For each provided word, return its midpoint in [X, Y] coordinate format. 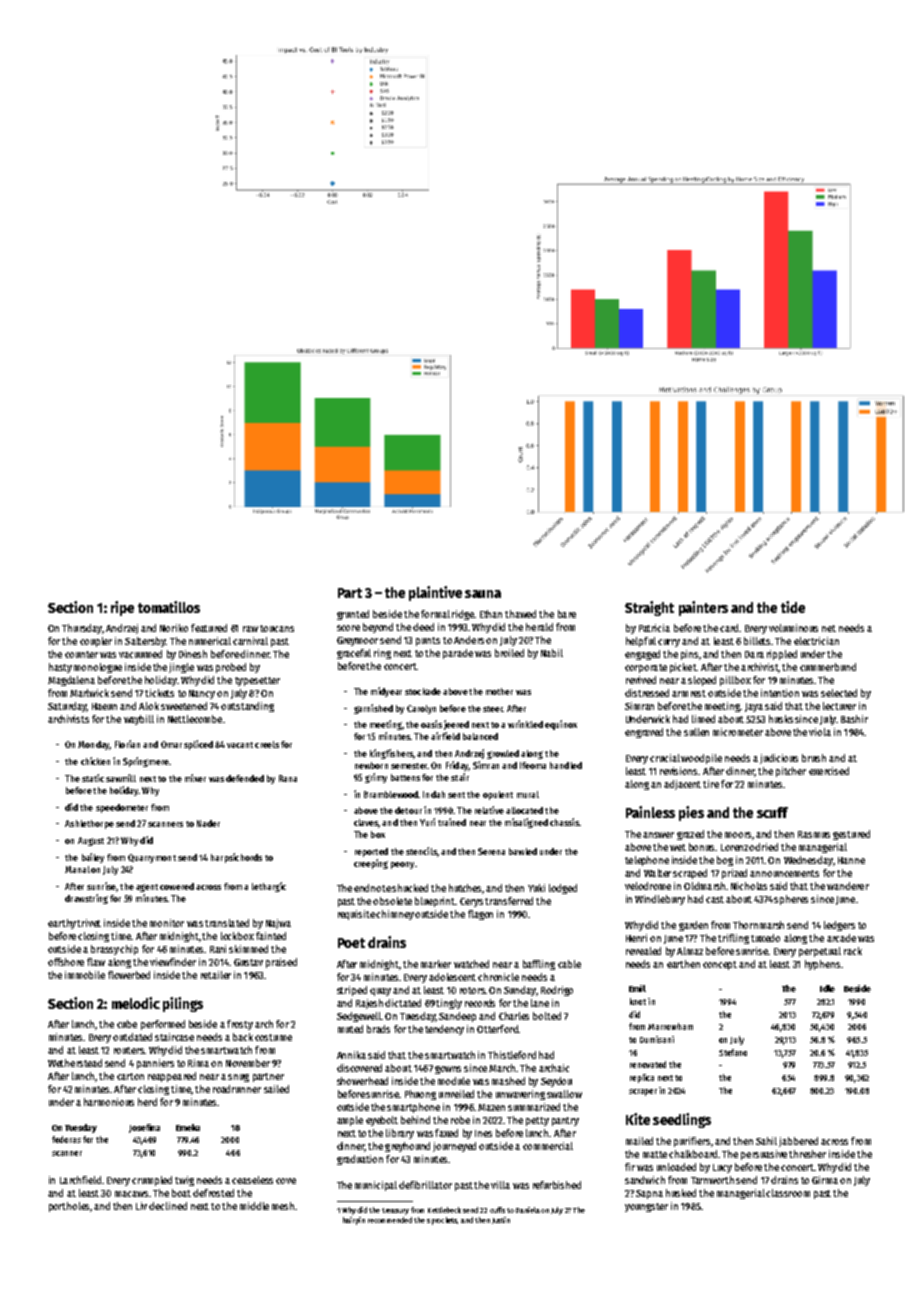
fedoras [66, 1139]
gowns [448, 1070]
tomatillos [169, 607]
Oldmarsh [704, 886]
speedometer [122, 808]
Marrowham [670, 1026]
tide [793, 607]
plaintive [435, 593]
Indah [434, 794]
